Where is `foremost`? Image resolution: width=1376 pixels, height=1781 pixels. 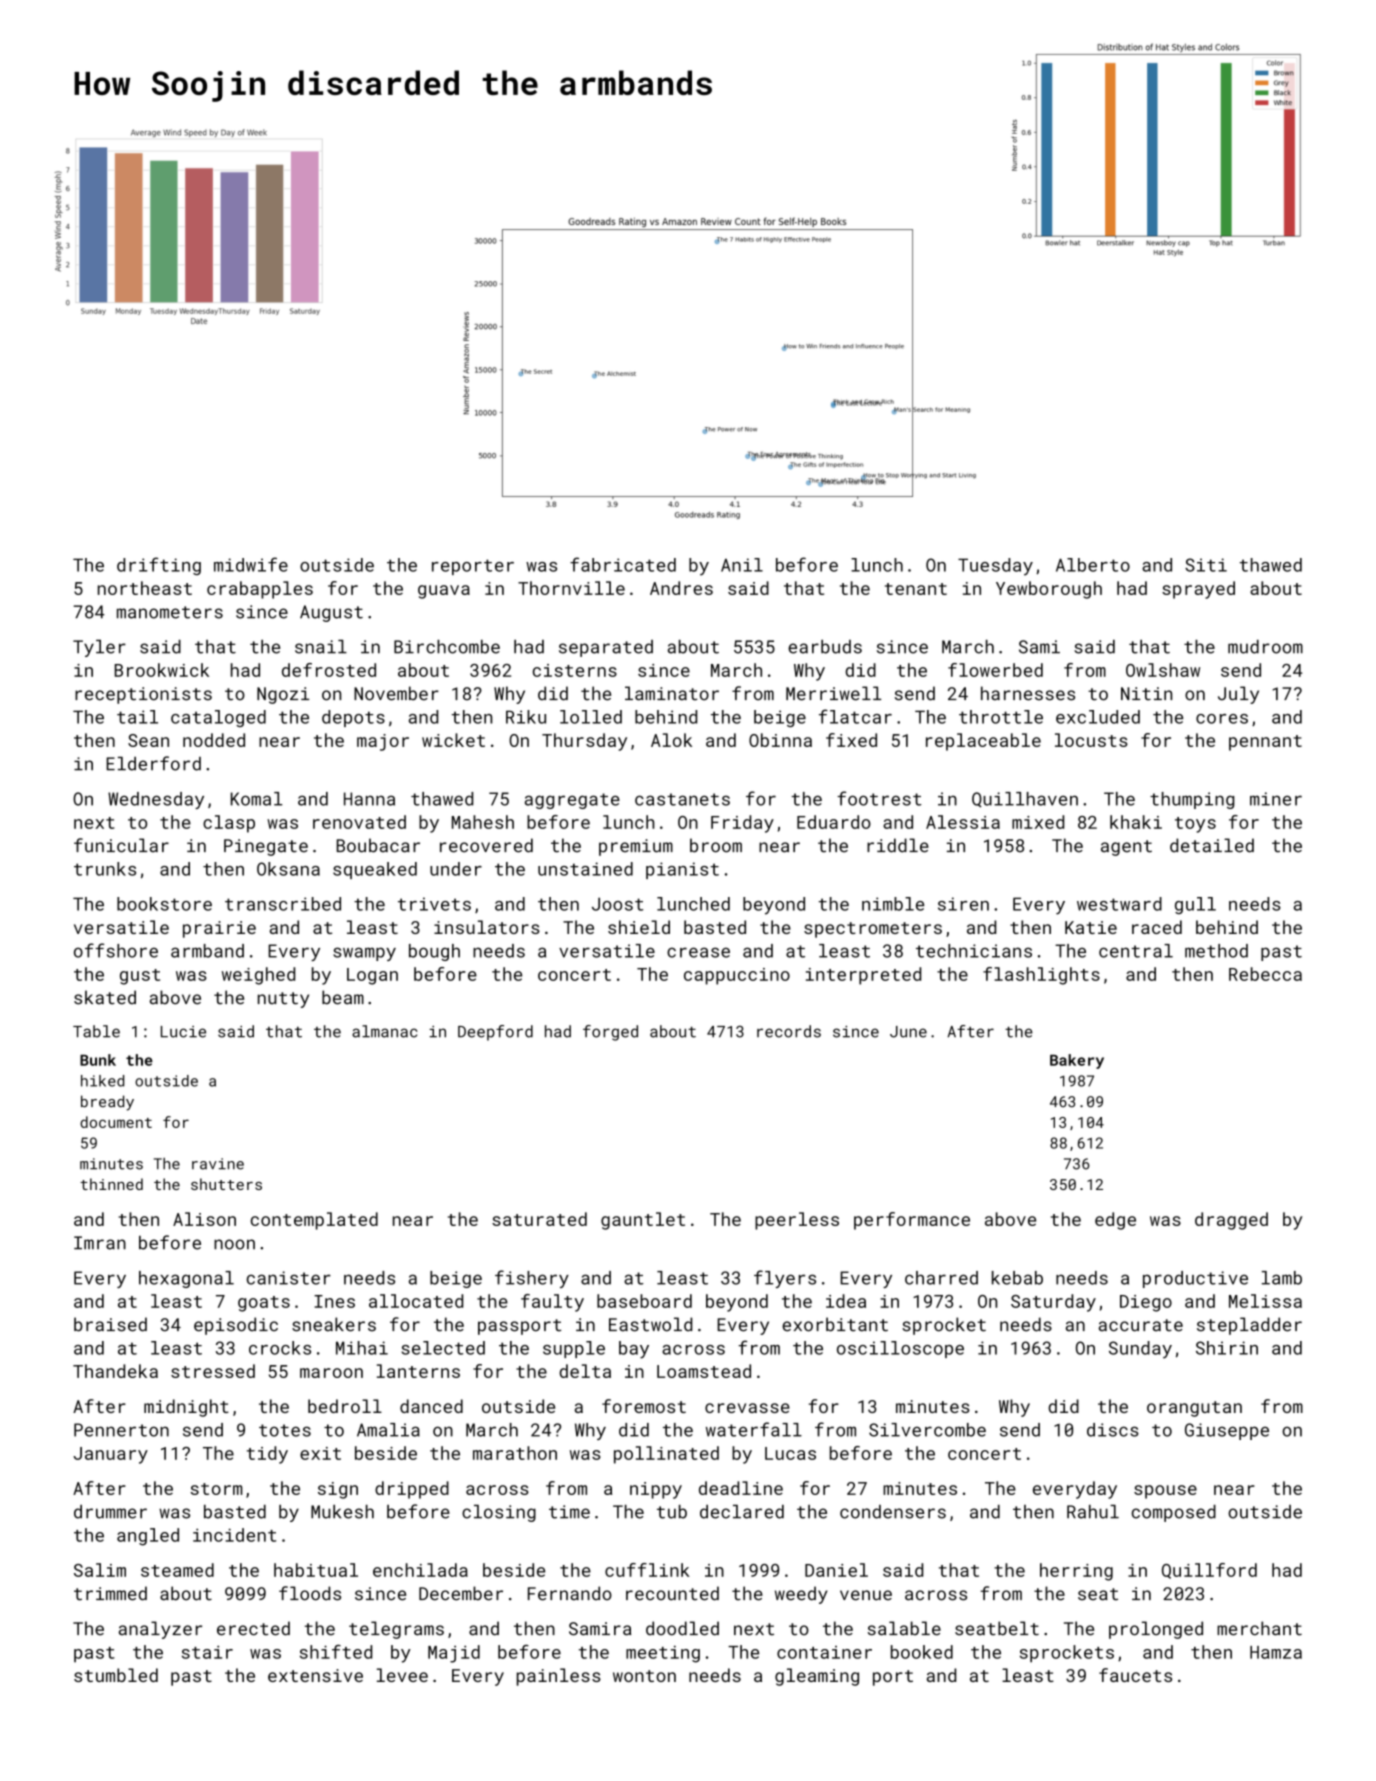 foremost is located at coordinates (644, 1406).
